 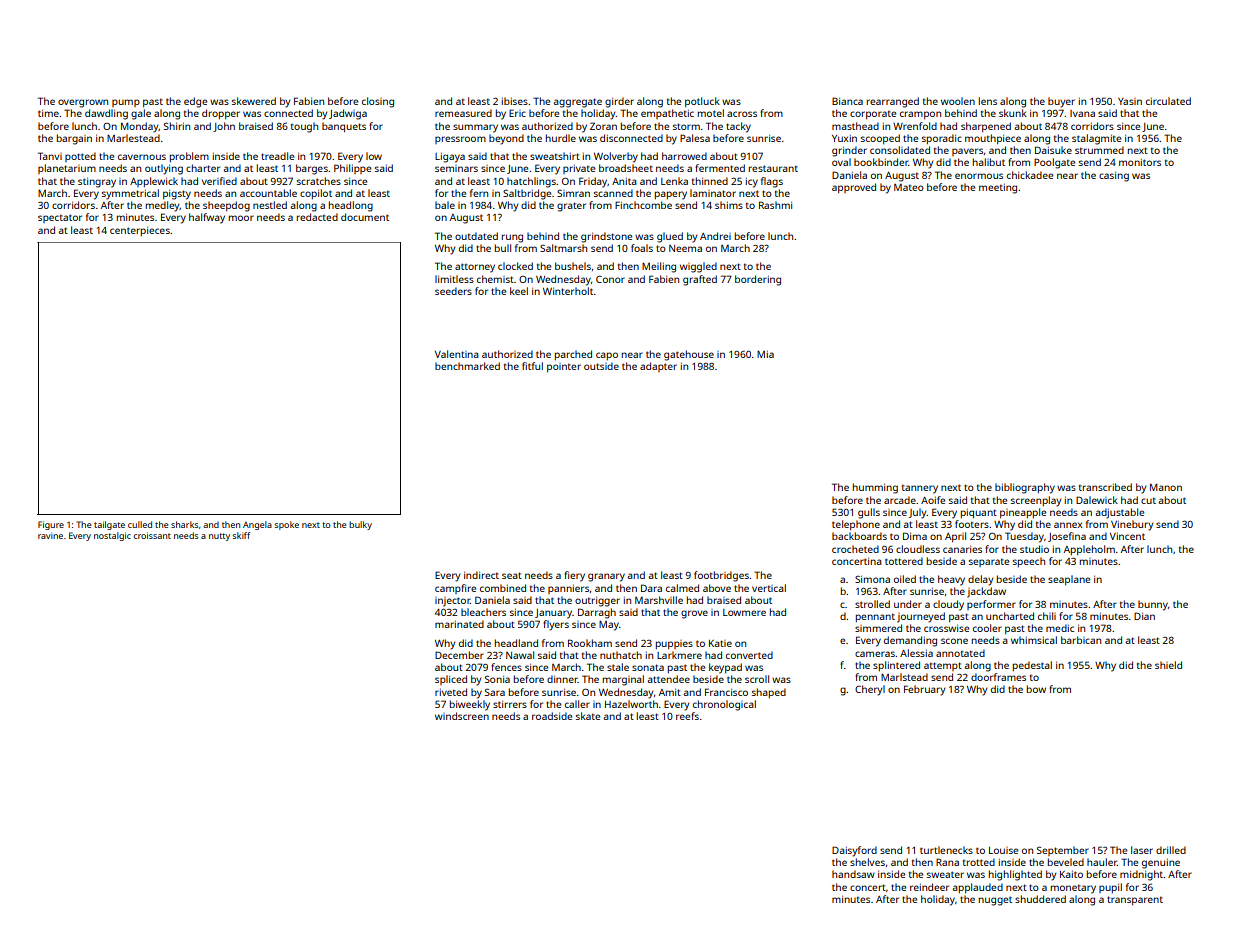 What do you see at coordinates (459, 624) in the screenshot?
I see `marinated` at bounding box center [459, 624].
